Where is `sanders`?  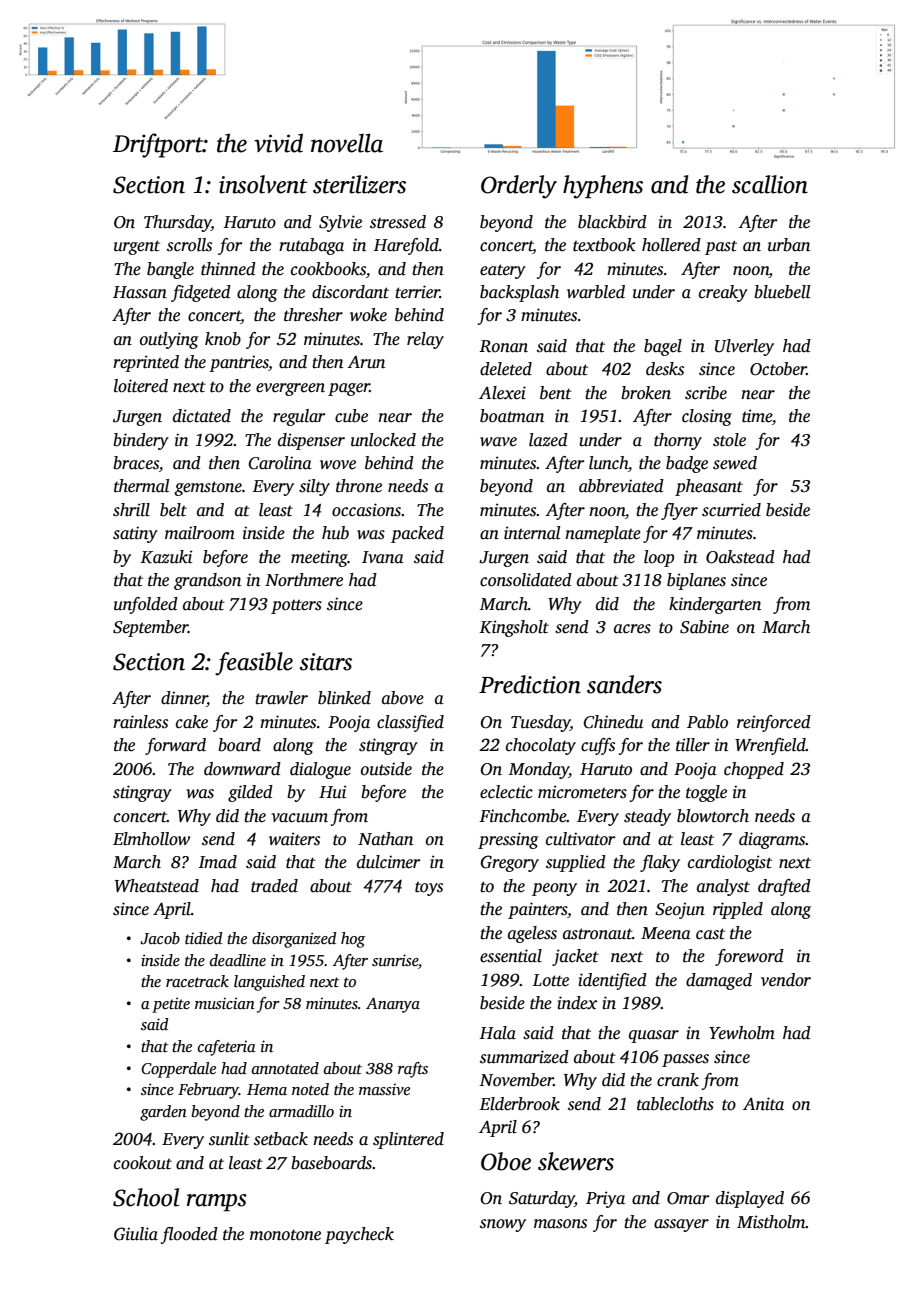 sanders is located at coordinates (624, 684).
